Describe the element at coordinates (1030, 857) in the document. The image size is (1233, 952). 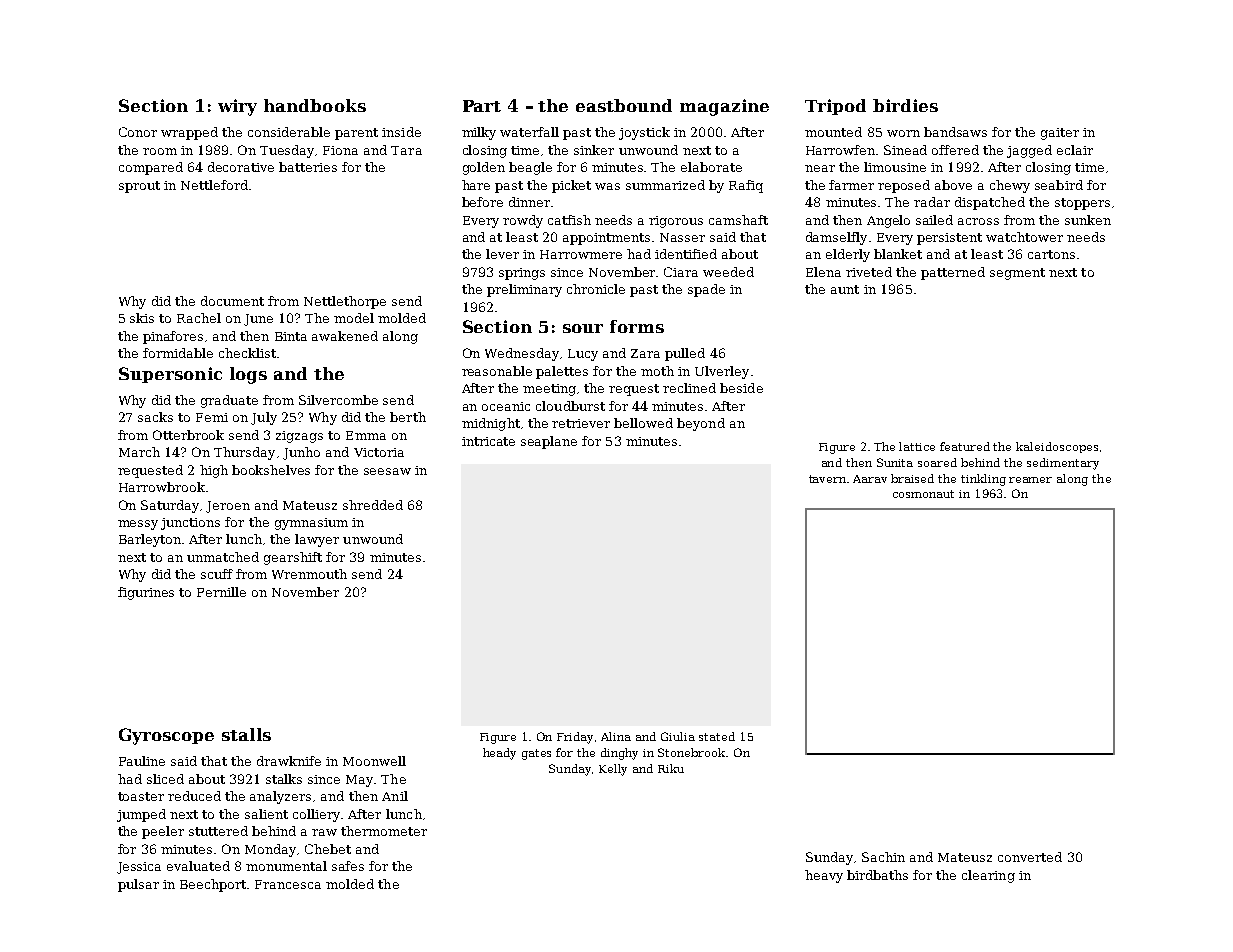
I see `converted` at that location.
